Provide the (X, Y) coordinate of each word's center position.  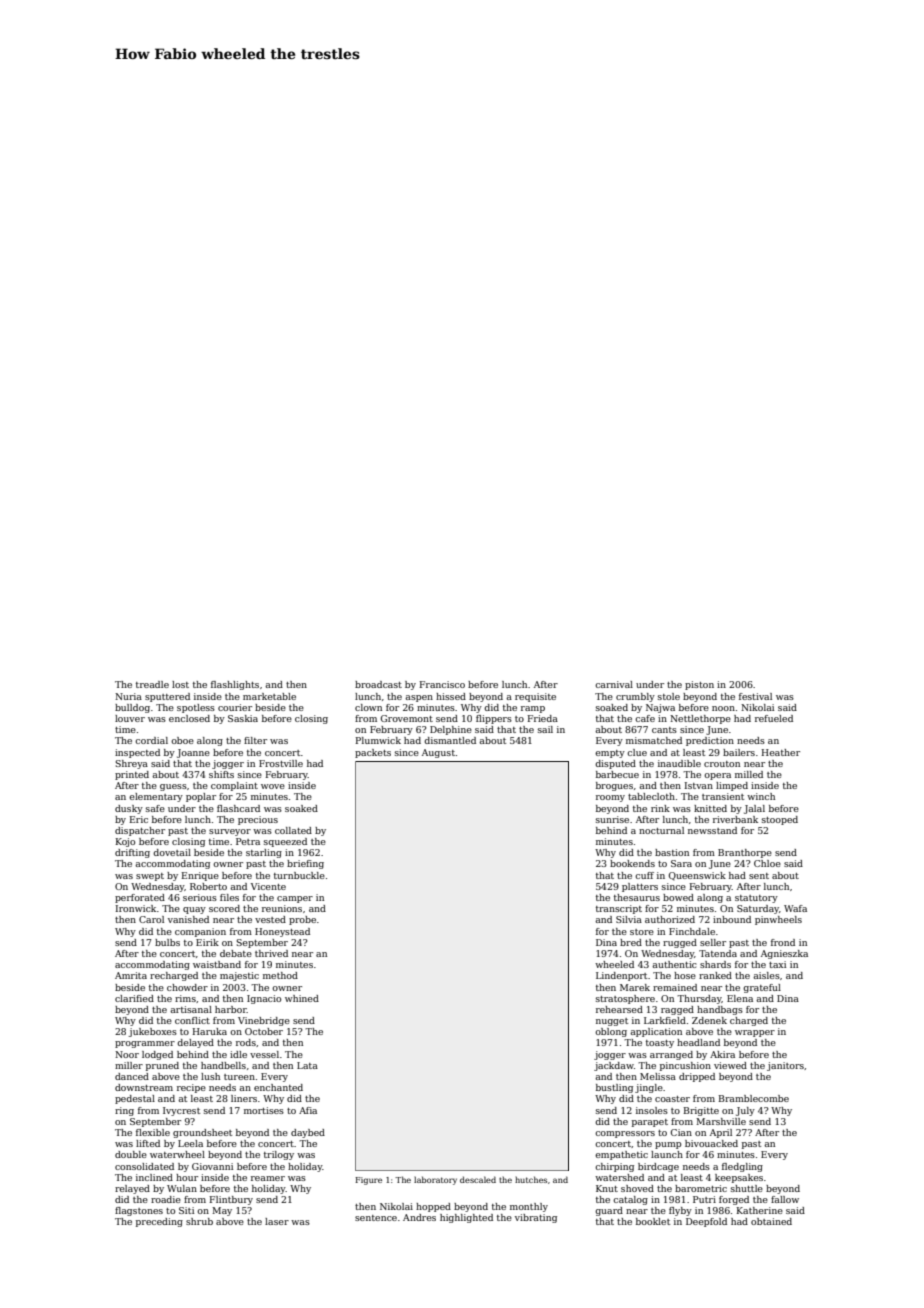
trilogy (279, 1155)
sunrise (612, 819)
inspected (137, 753)
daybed (308, 1133)
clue (637, 752)
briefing (305, 864)
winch (761, 796)
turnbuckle (299, 875)
